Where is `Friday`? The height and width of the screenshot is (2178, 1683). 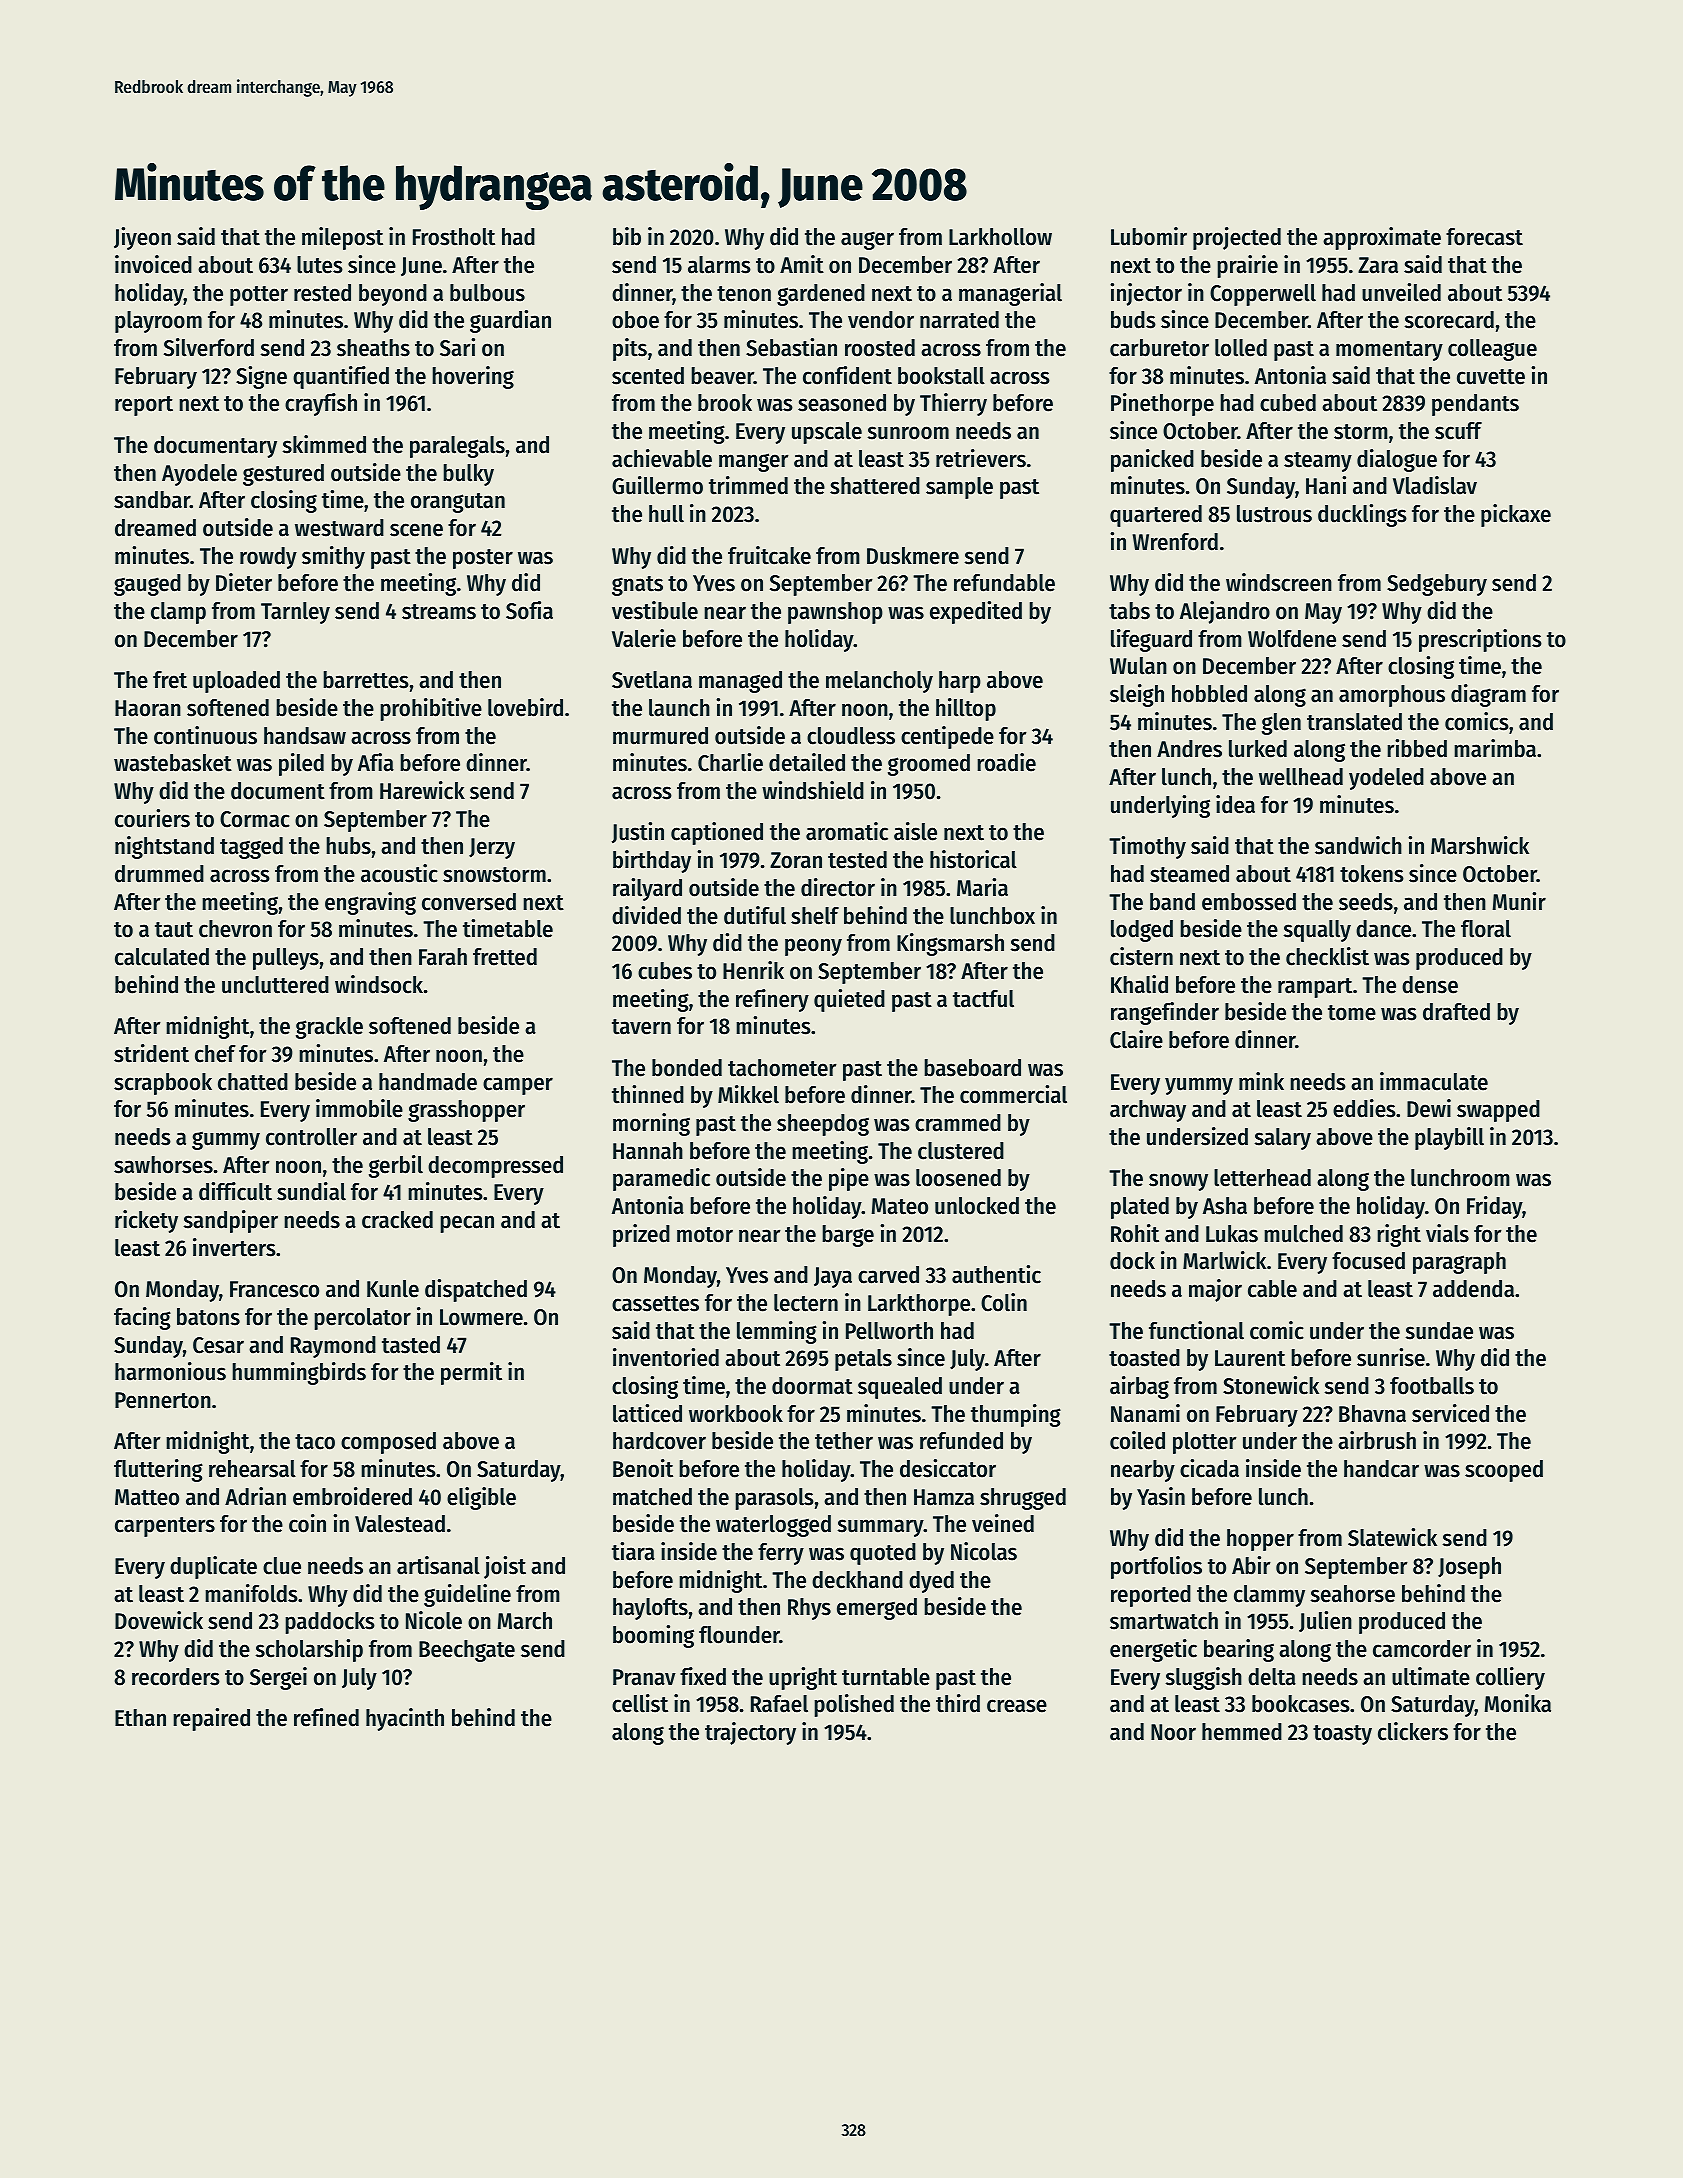
Friday is located at coordinates (1494, 1207).
